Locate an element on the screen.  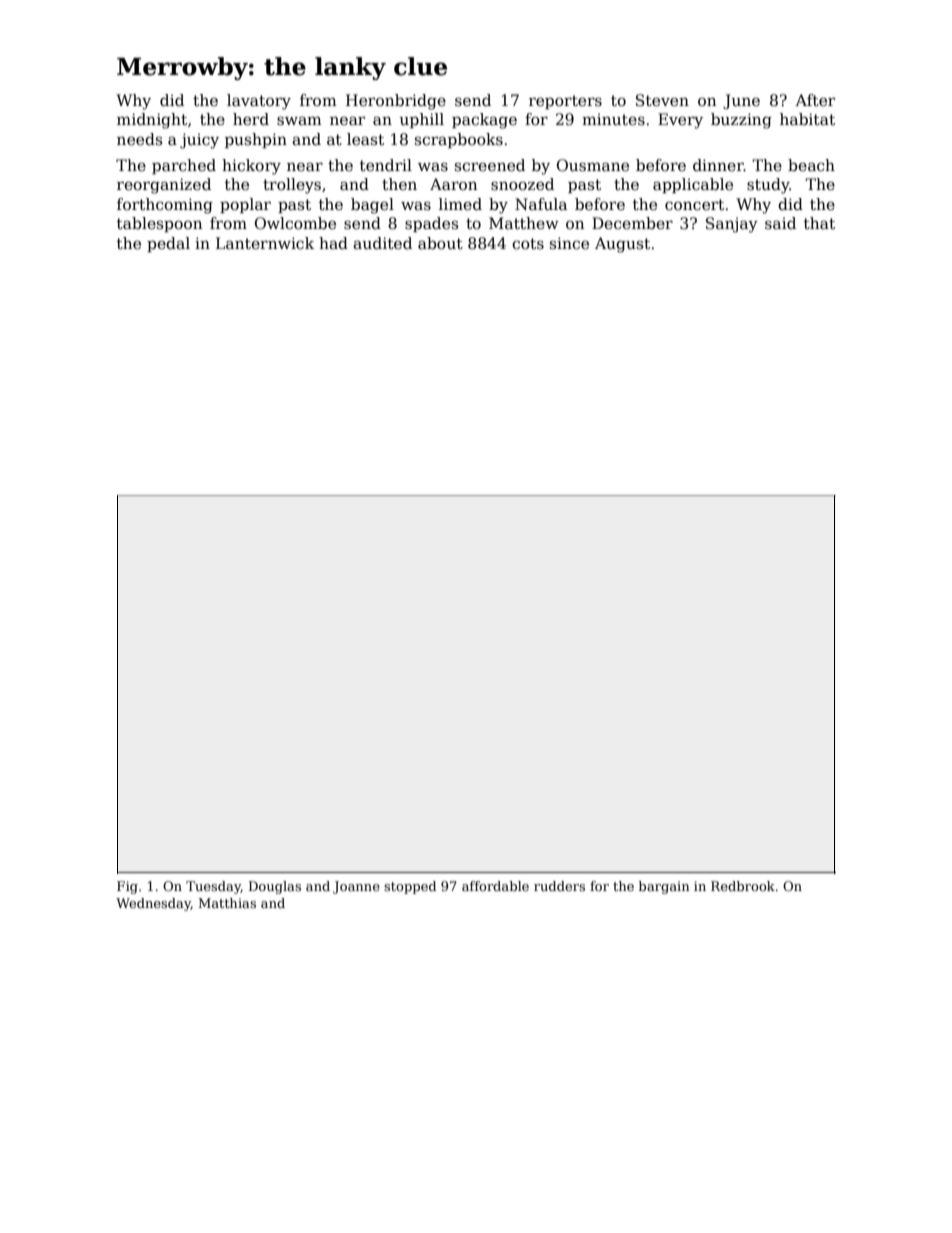
bargain is located at coordinates (664, 887).
